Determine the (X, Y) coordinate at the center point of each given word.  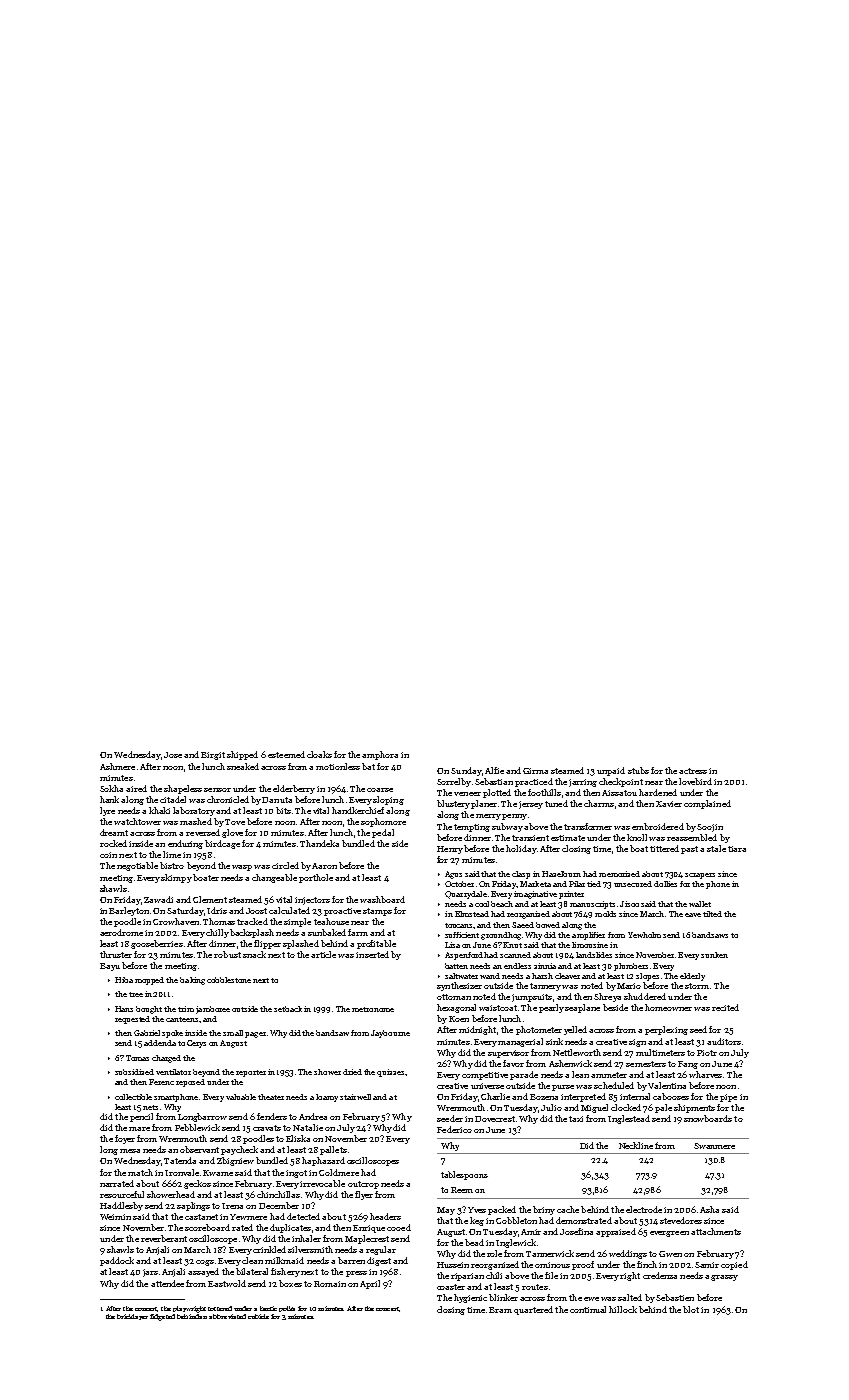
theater (271, 1097)
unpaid (611, 771)
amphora (380, 755)
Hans (124, 1009)
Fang (688, 1065)
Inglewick (516, 1243)
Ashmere (117, 766)
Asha (709, 1209)
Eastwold (227, 1283)
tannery (545, 987)
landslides (594, 955)
